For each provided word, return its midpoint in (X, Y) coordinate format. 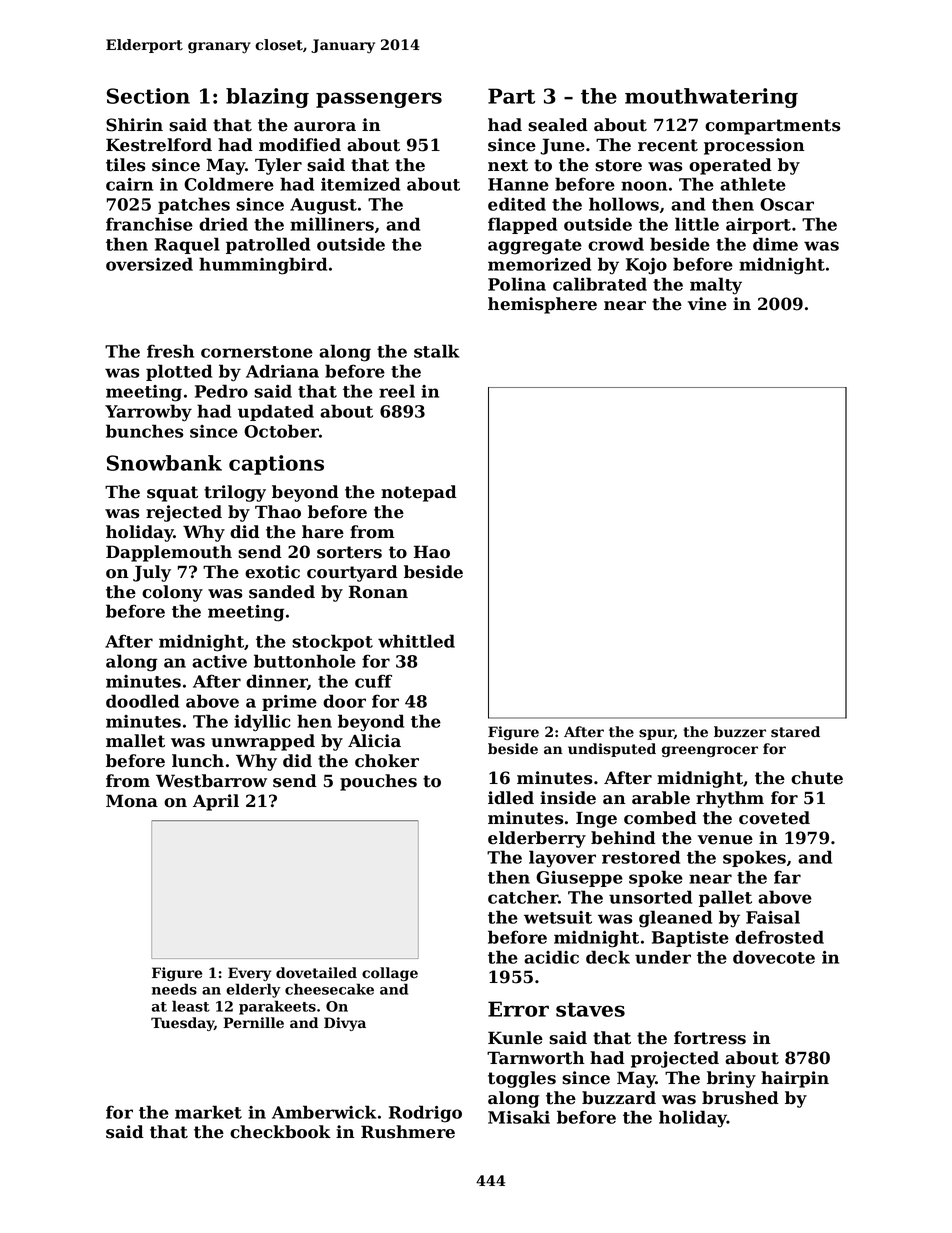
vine (707, 304)
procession (754, 146)
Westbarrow (211, 781)
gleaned (675, 919)
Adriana (282, 371)
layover (562, 859)
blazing (267, 98)
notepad (419, 493)
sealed (558, 125)
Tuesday (182, 1024)
